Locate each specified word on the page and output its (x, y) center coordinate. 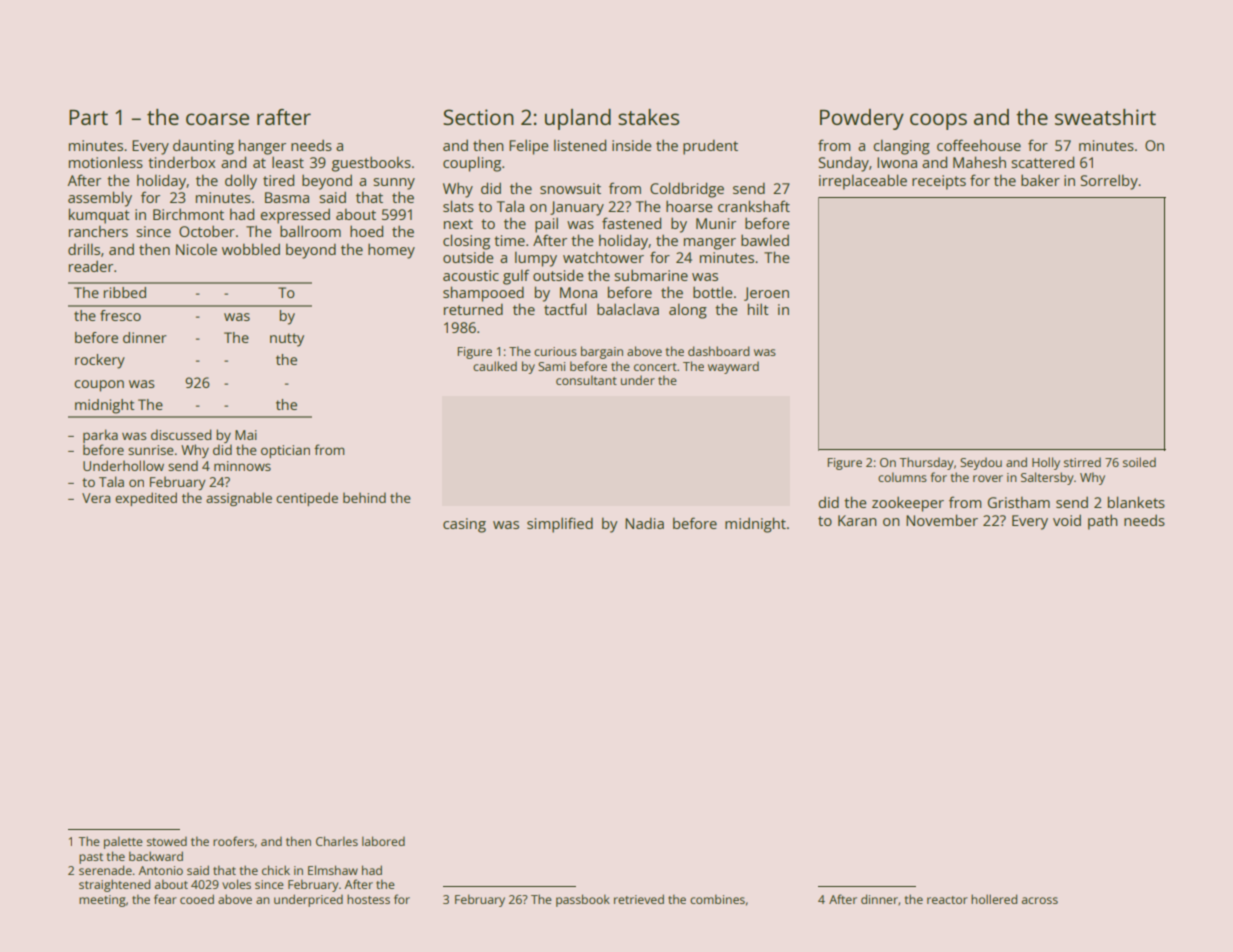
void (1067, 520)
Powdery (862, 119)
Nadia (644, 523)
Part (88, 117)
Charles (337, 841)
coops (938, 121)
